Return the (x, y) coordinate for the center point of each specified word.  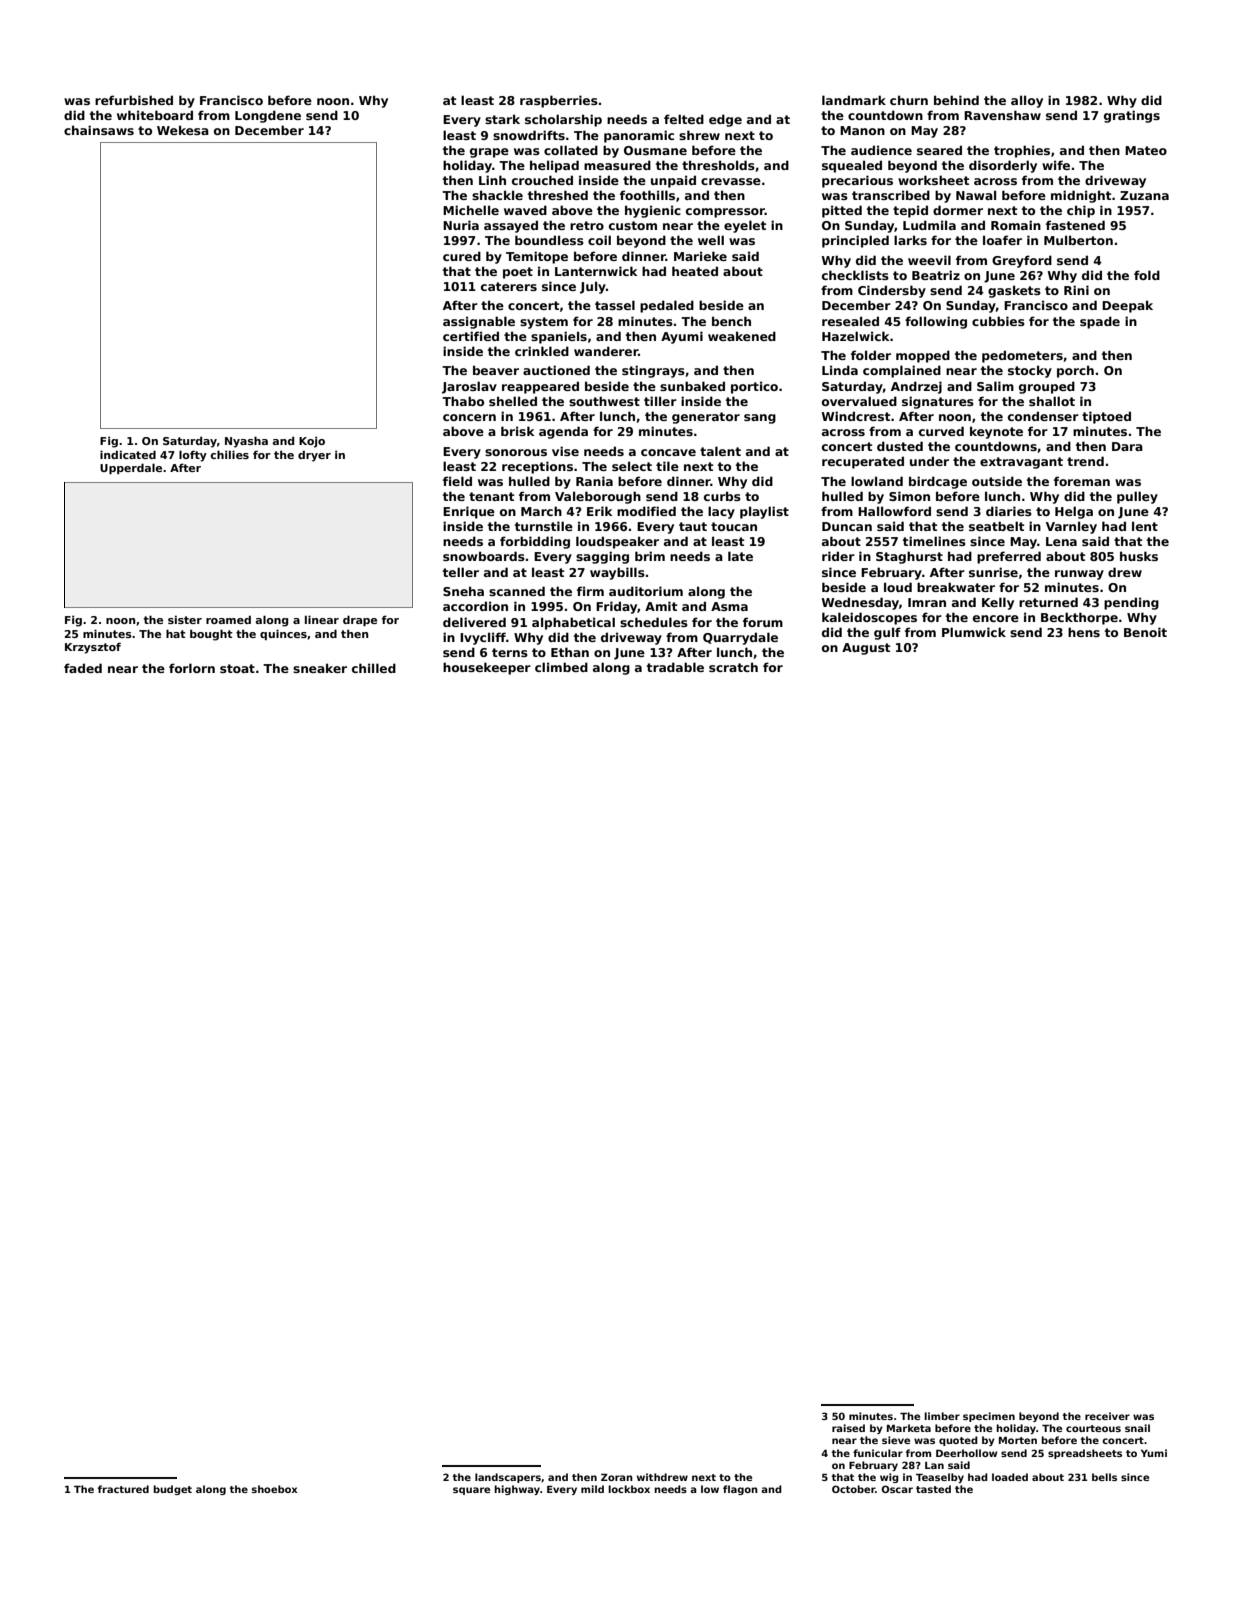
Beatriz (936, 275)
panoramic (639, 136)
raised (848, 1428)
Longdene (268, 116)
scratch (733, 667)
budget (172, 1490)
